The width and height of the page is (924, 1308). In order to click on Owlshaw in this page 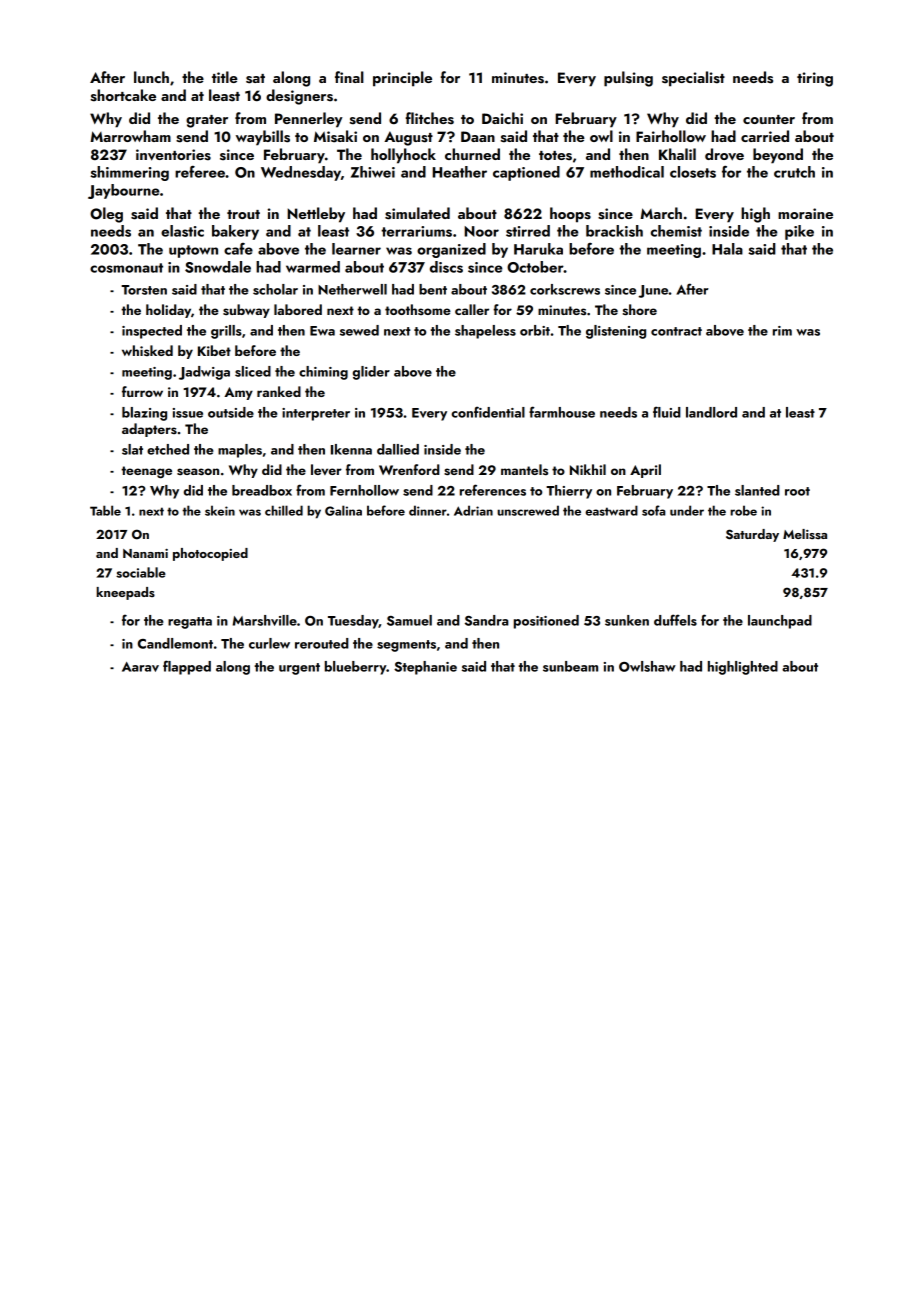, I will do `click(647, 666)`.
